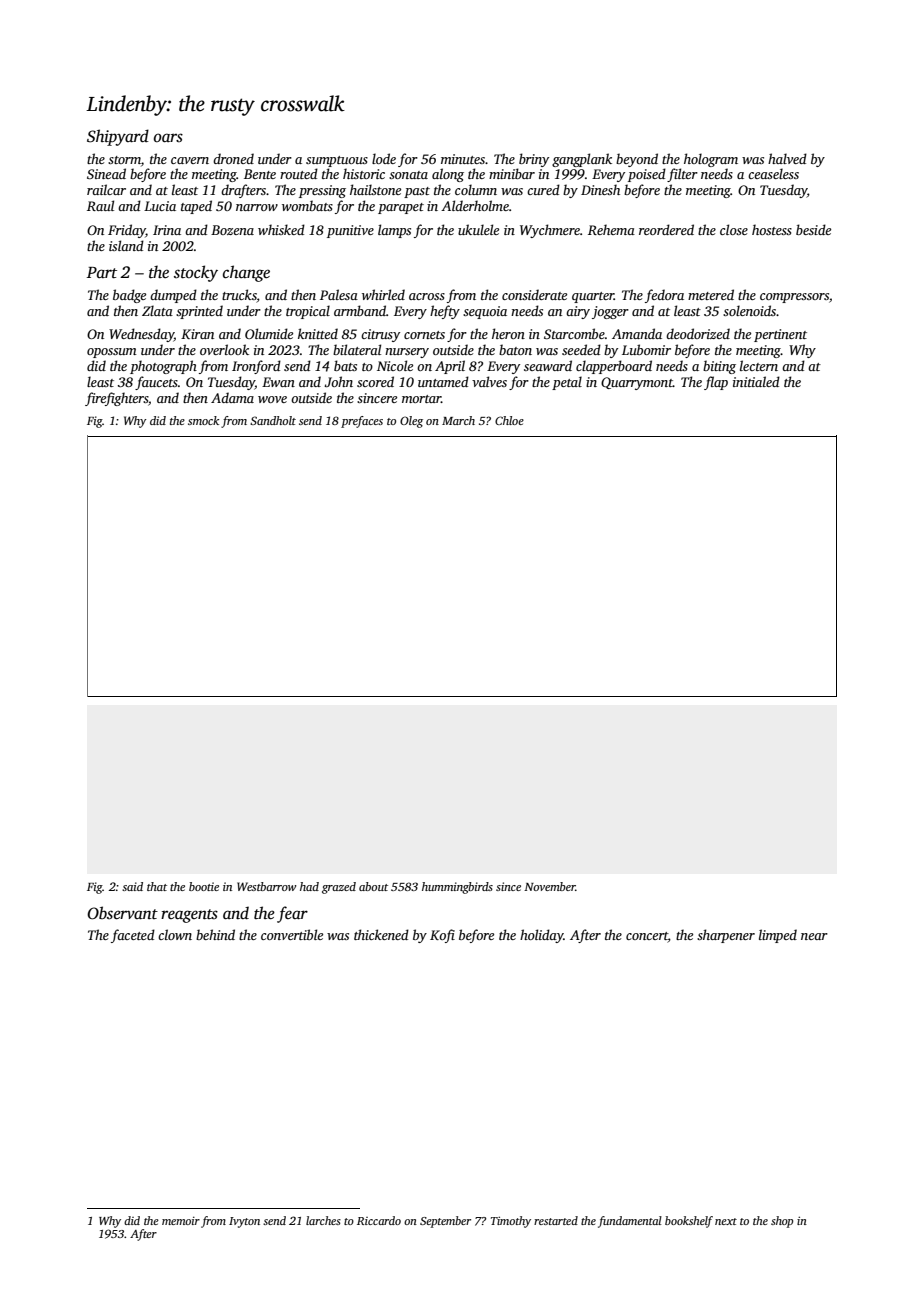 This document has height=1308, width=924. Describe the element at coordinates (292, 934) in the document. I see `convertible` at that location.
